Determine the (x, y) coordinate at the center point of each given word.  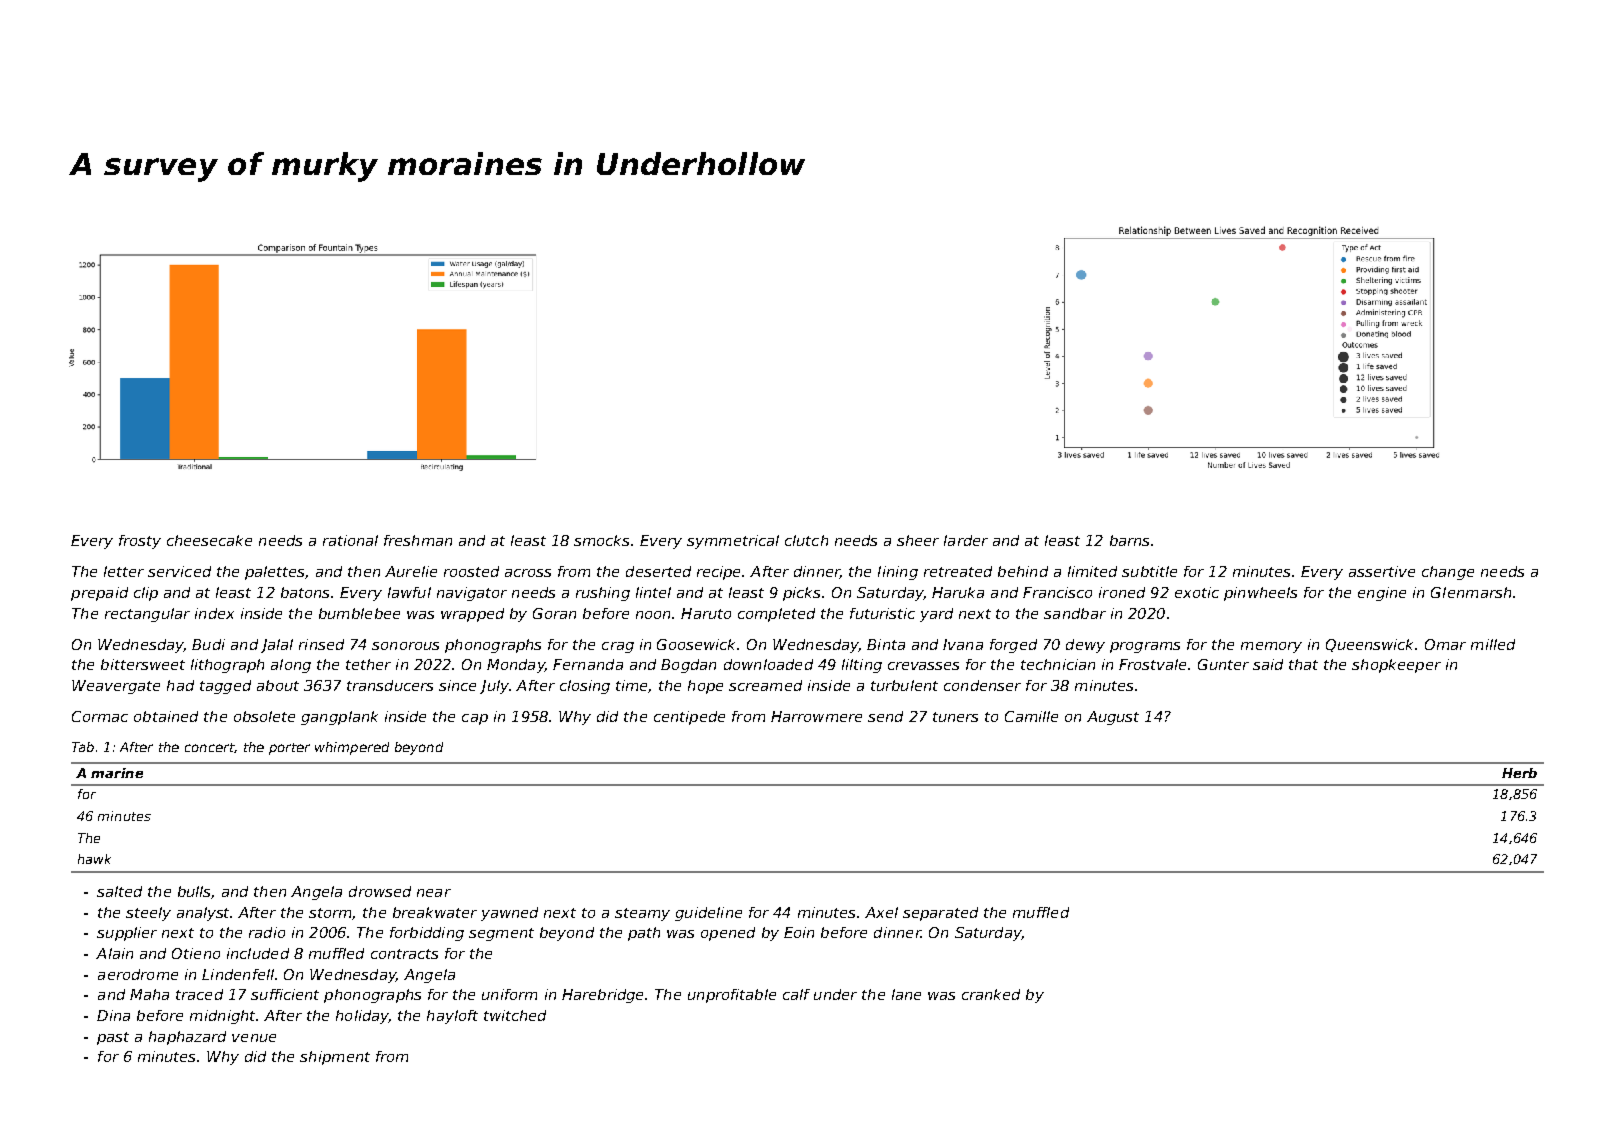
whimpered (352, 748)
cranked (991, 994)
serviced (179, 571)
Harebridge (602, 996)
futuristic (882, 613)
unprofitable (732, 996)
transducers (390, 685)
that (1303, 664)
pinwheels (1260, 594)
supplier (127, 934)
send (885, 716)
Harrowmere (816, 716)
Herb (1519, 773)
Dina (113, 1015)
